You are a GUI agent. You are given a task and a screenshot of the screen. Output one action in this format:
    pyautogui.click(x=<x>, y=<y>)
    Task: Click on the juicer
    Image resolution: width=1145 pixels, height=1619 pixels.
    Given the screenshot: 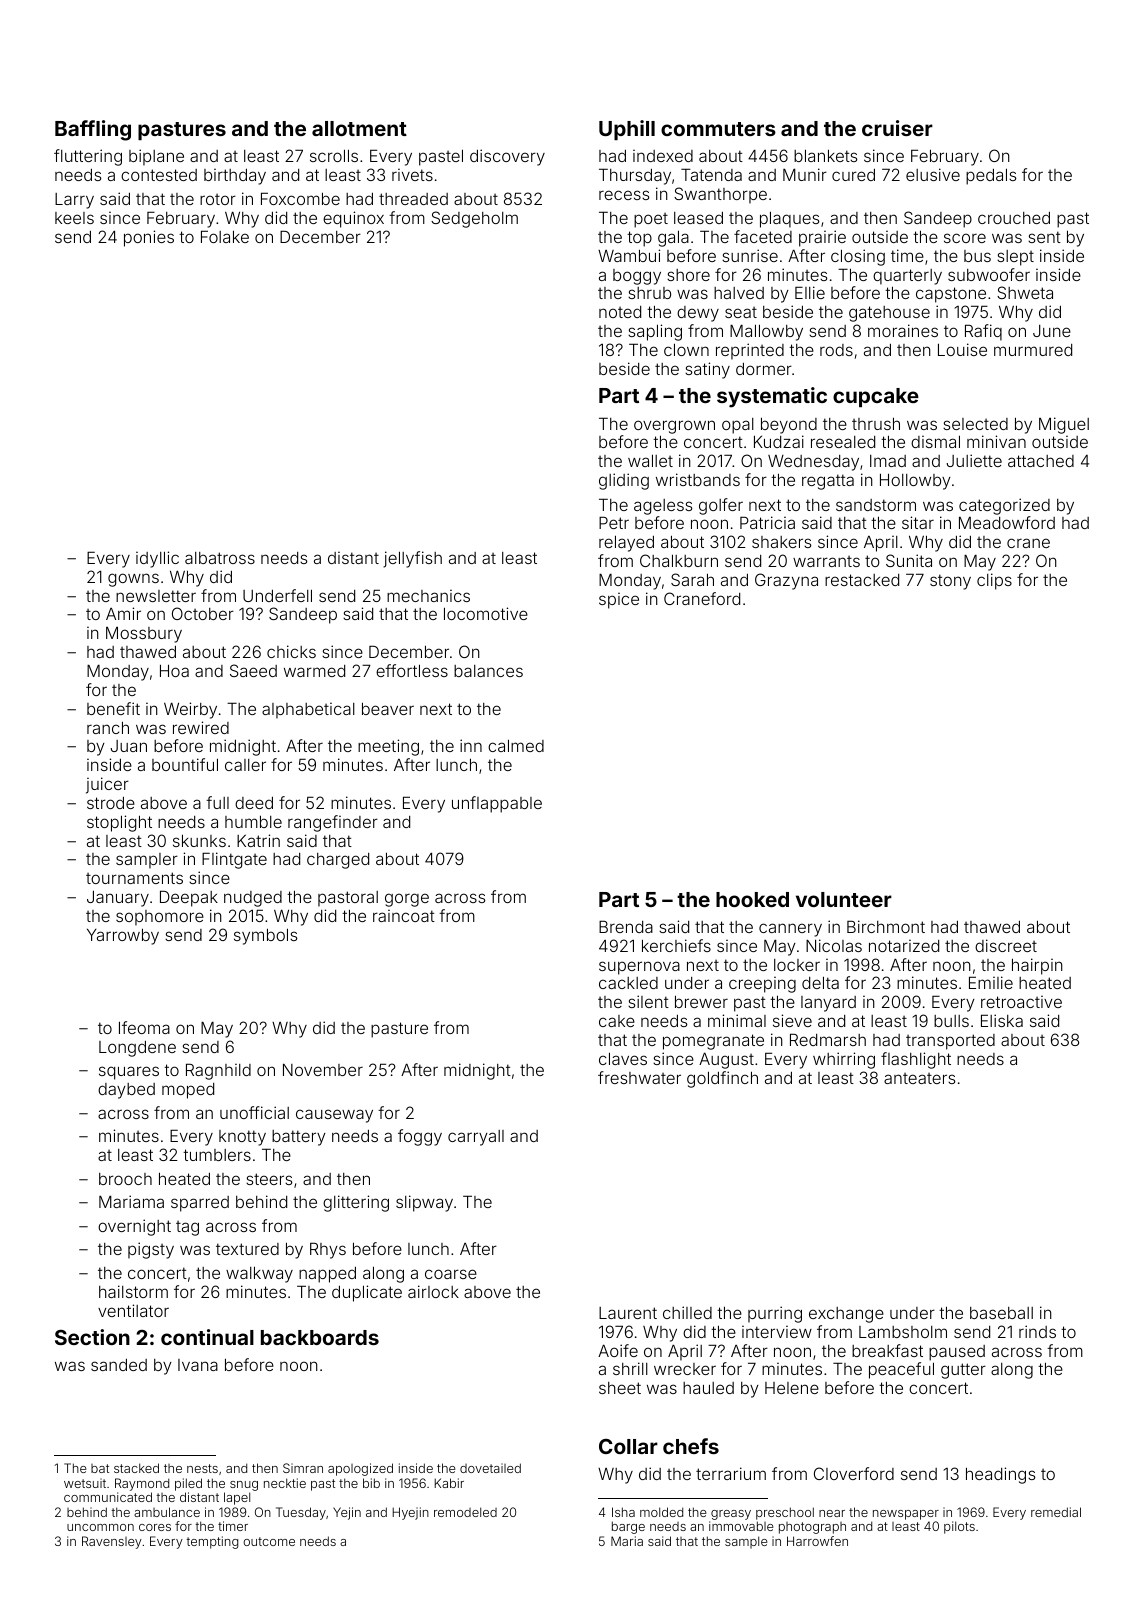 What is the action you would take?
    pyautogui.click(x=107, y=785)
